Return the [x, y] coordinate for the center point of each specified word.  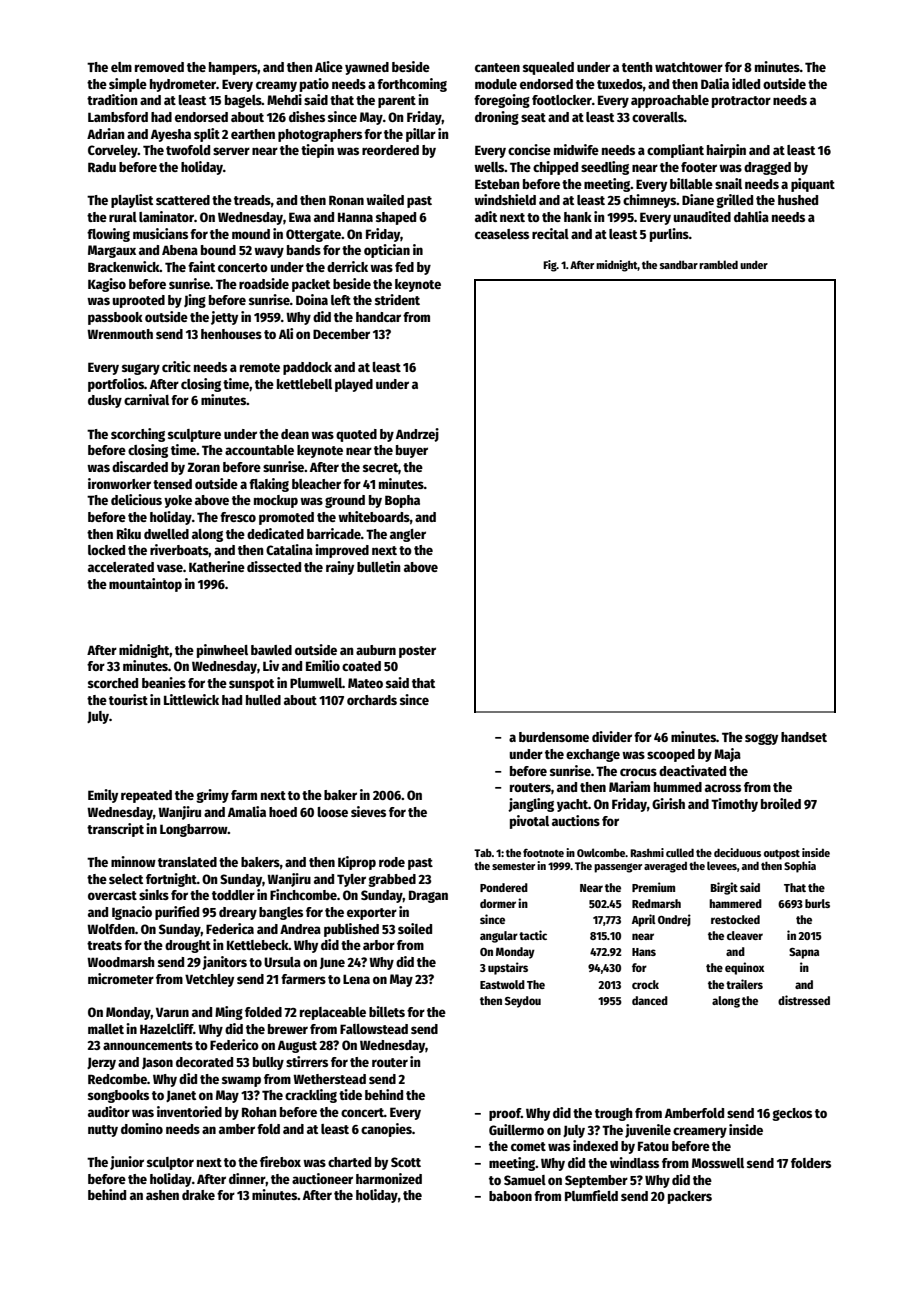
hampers [233, 68]
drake [198, 1195]
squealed [548, 68]
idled [746, 83]
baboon [510, 1196]
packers [690, 1197]
